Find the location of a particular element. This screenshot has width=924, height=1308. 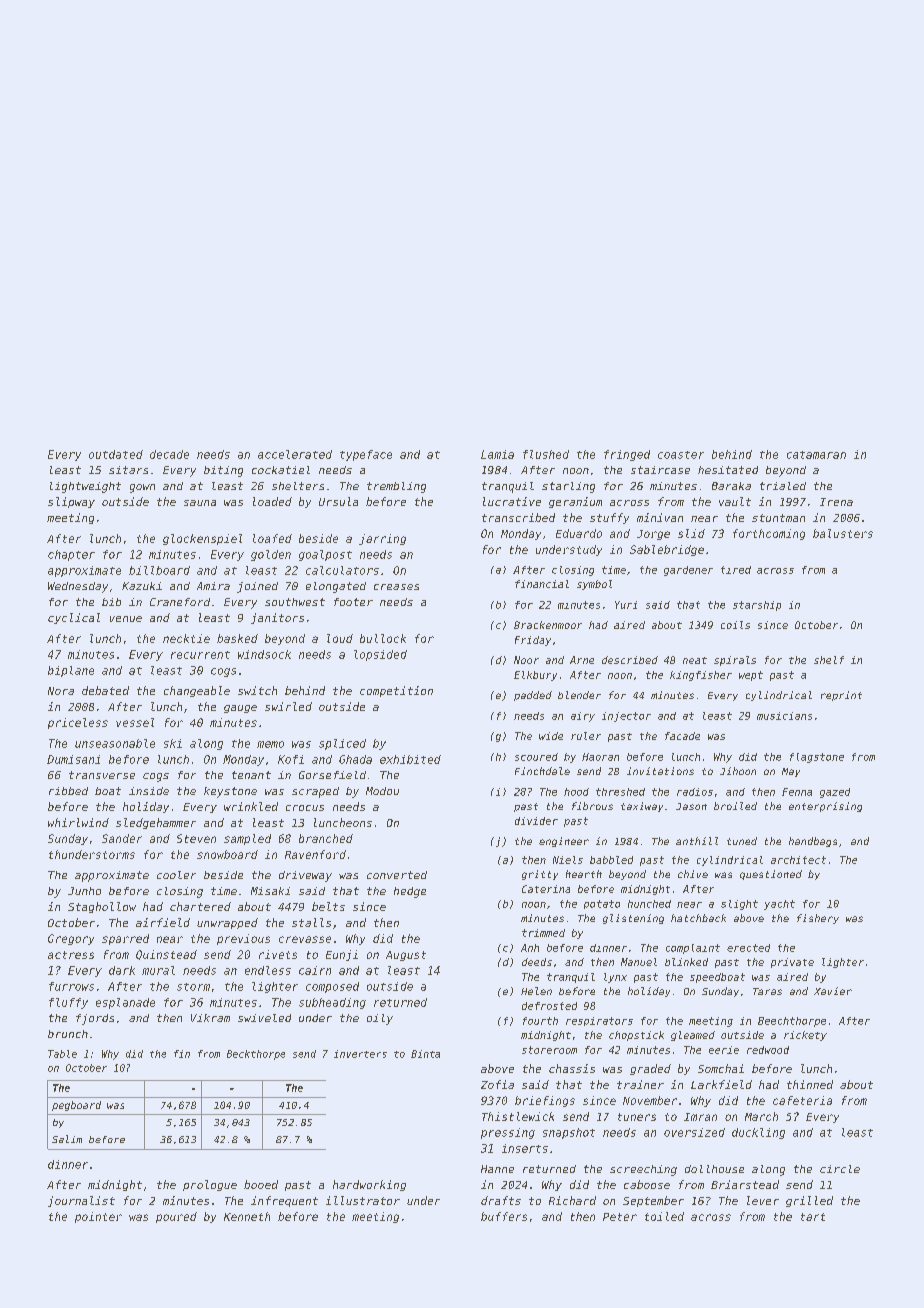

coaster is located at coordinates (681, 455).
